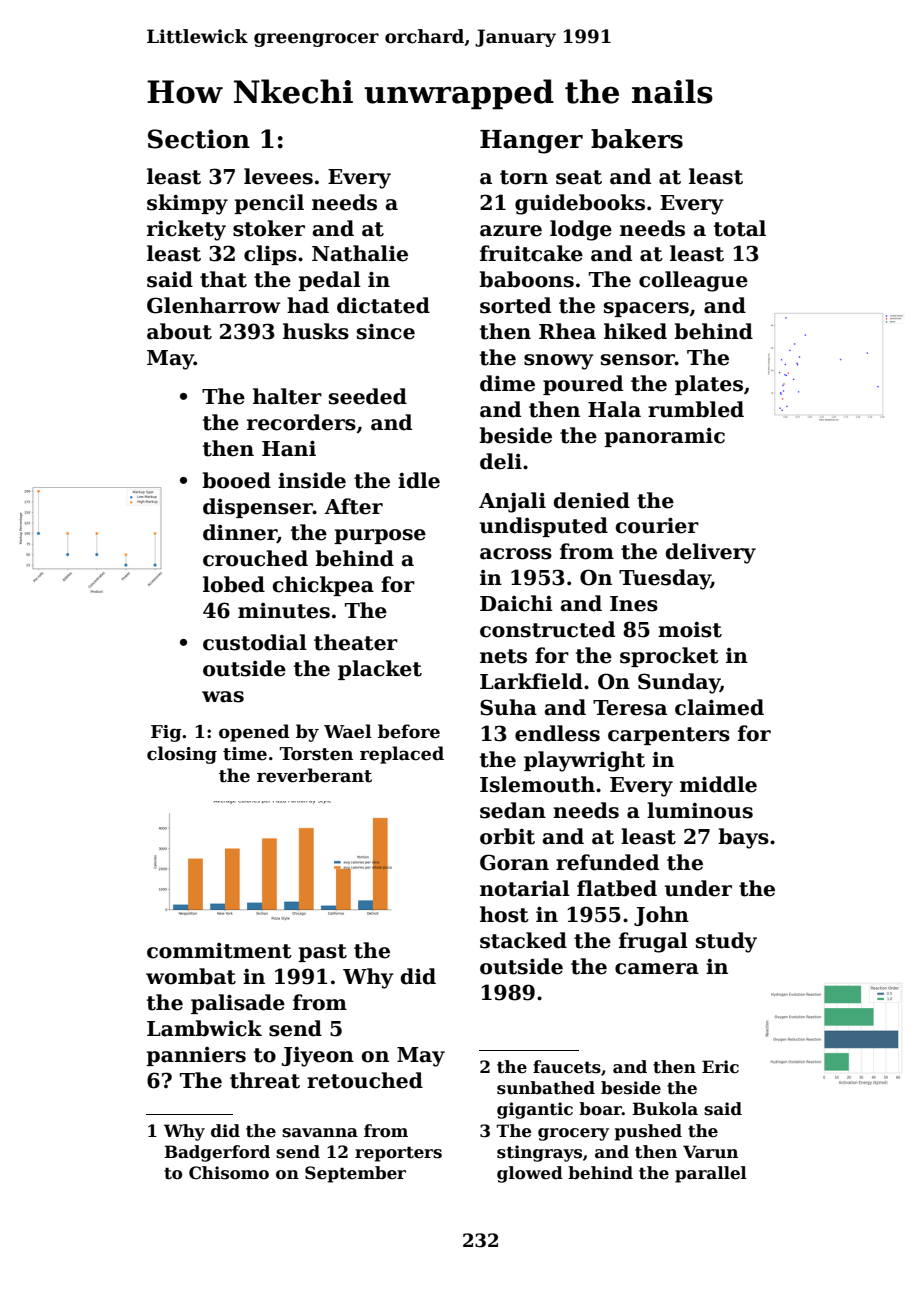  Describe the element at coordinates (398, 1154) in the document. I see `reporters` at that location.
